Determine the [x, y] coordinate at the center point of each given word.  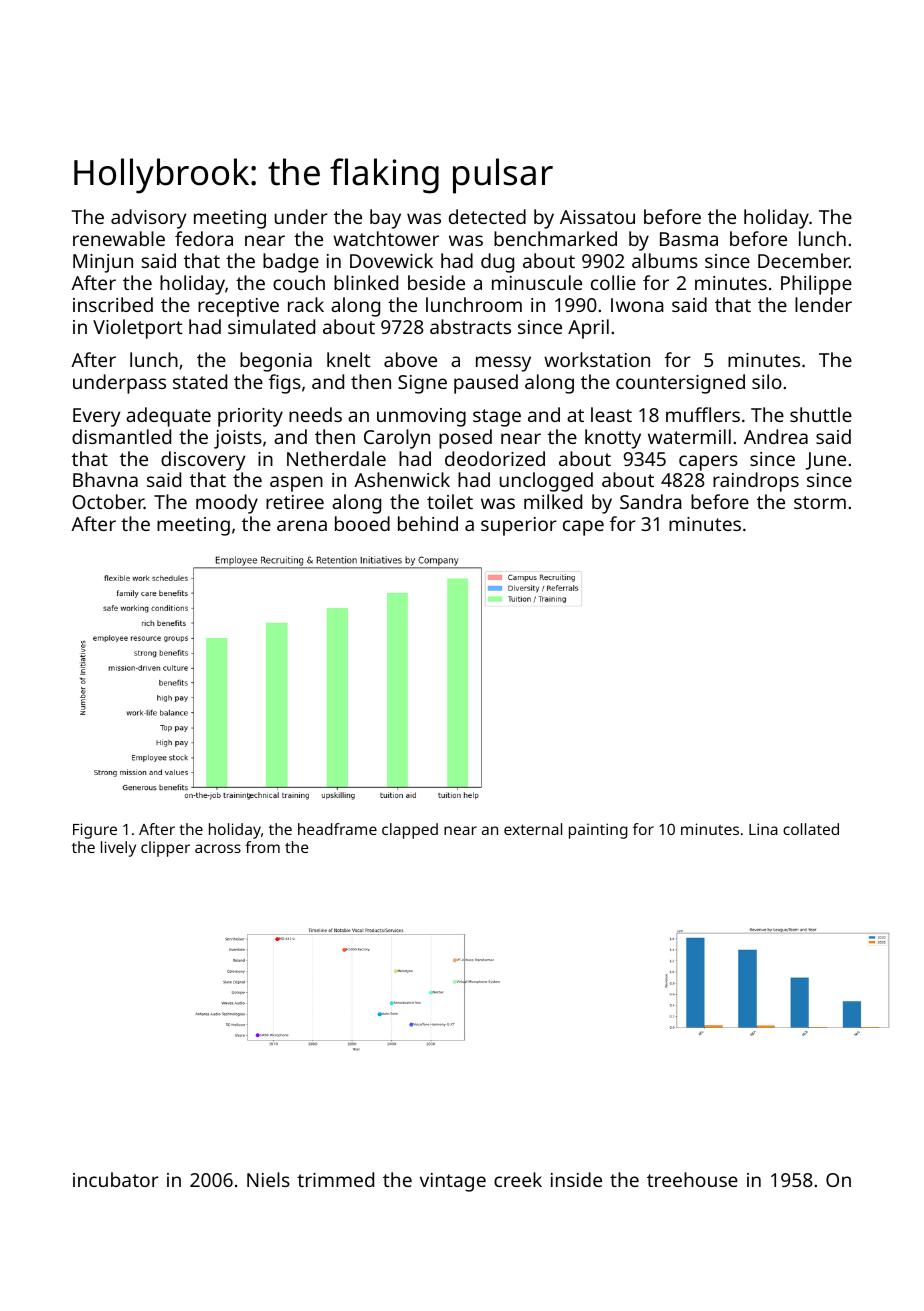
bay [385, 219]
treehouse [692, 1179]
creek [518, 1179]
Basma [689, 239]
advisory [149, 219]
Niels [268, 1179]
